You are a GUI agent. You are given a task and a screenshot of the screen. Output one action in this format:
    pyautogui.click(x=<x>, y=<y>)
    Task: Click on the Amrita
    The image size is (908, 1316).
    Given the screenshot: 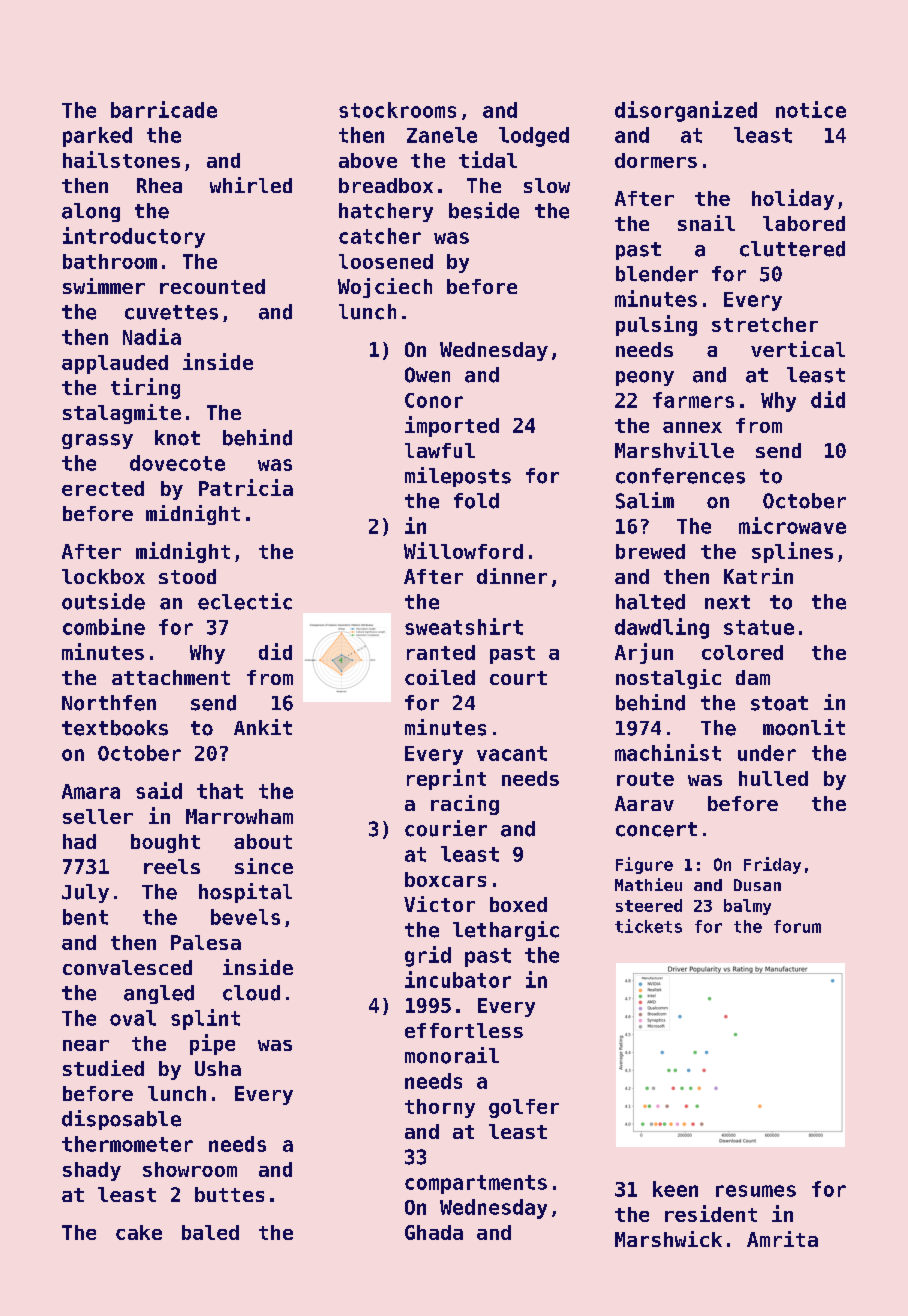 What is the action you would take?
    pyautogui.click(x=782, y=1239)
